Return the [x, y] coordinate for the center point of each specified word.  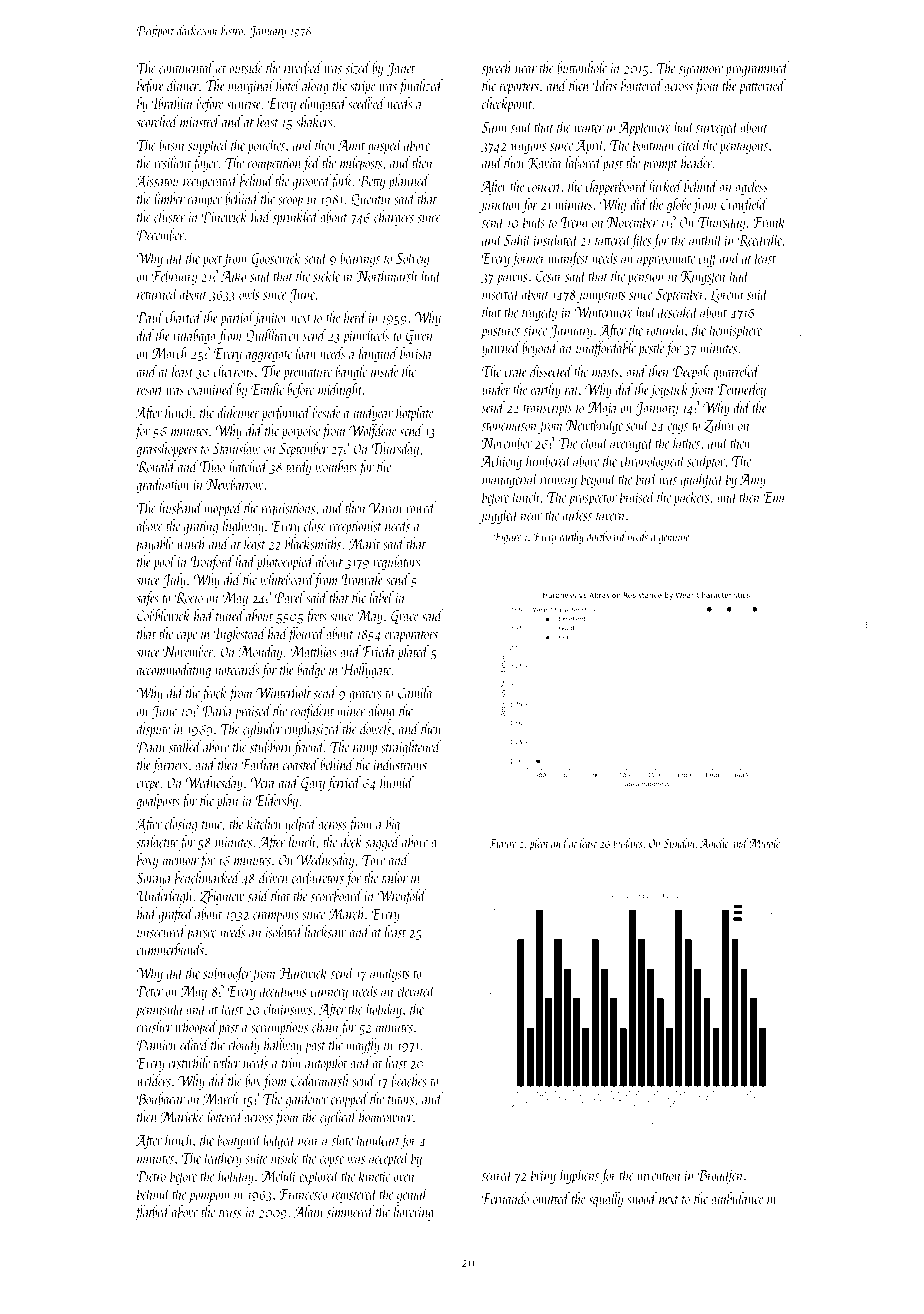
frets [316, 617]
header [697, 162]
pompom [209, 1197]
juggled [499, 516]
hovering [414, 1213]
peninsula [159, 1010]
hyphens [579, 1176]
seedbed [367, 103]
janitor [271, 319]
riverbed [303, 67]
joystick [668, 390]
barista [415, 353]
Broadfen [720, 1176]
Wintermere [603, 312]
